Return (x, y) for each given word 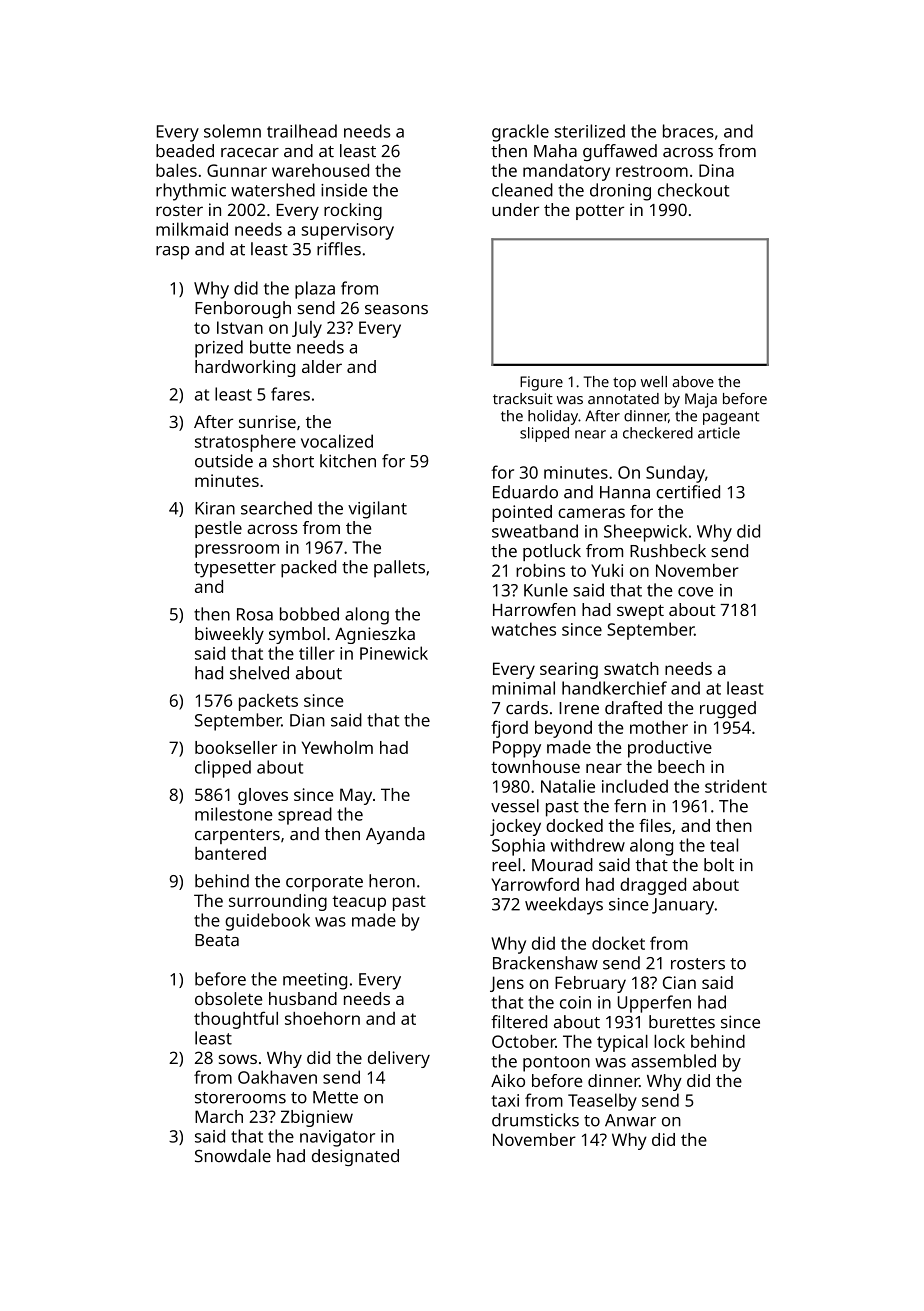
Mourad (562, 865)
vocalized (337, 441)
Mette (335, 1097)
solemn (232, 131)
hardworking (245, 368)
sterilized (590, 131)
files (655, 825)
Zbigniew (317, 1118)
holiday (553, 417)
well (654, 381)
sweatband (535, 531)
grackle (520, 133)
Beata (217, 940)
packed (308, 569)
